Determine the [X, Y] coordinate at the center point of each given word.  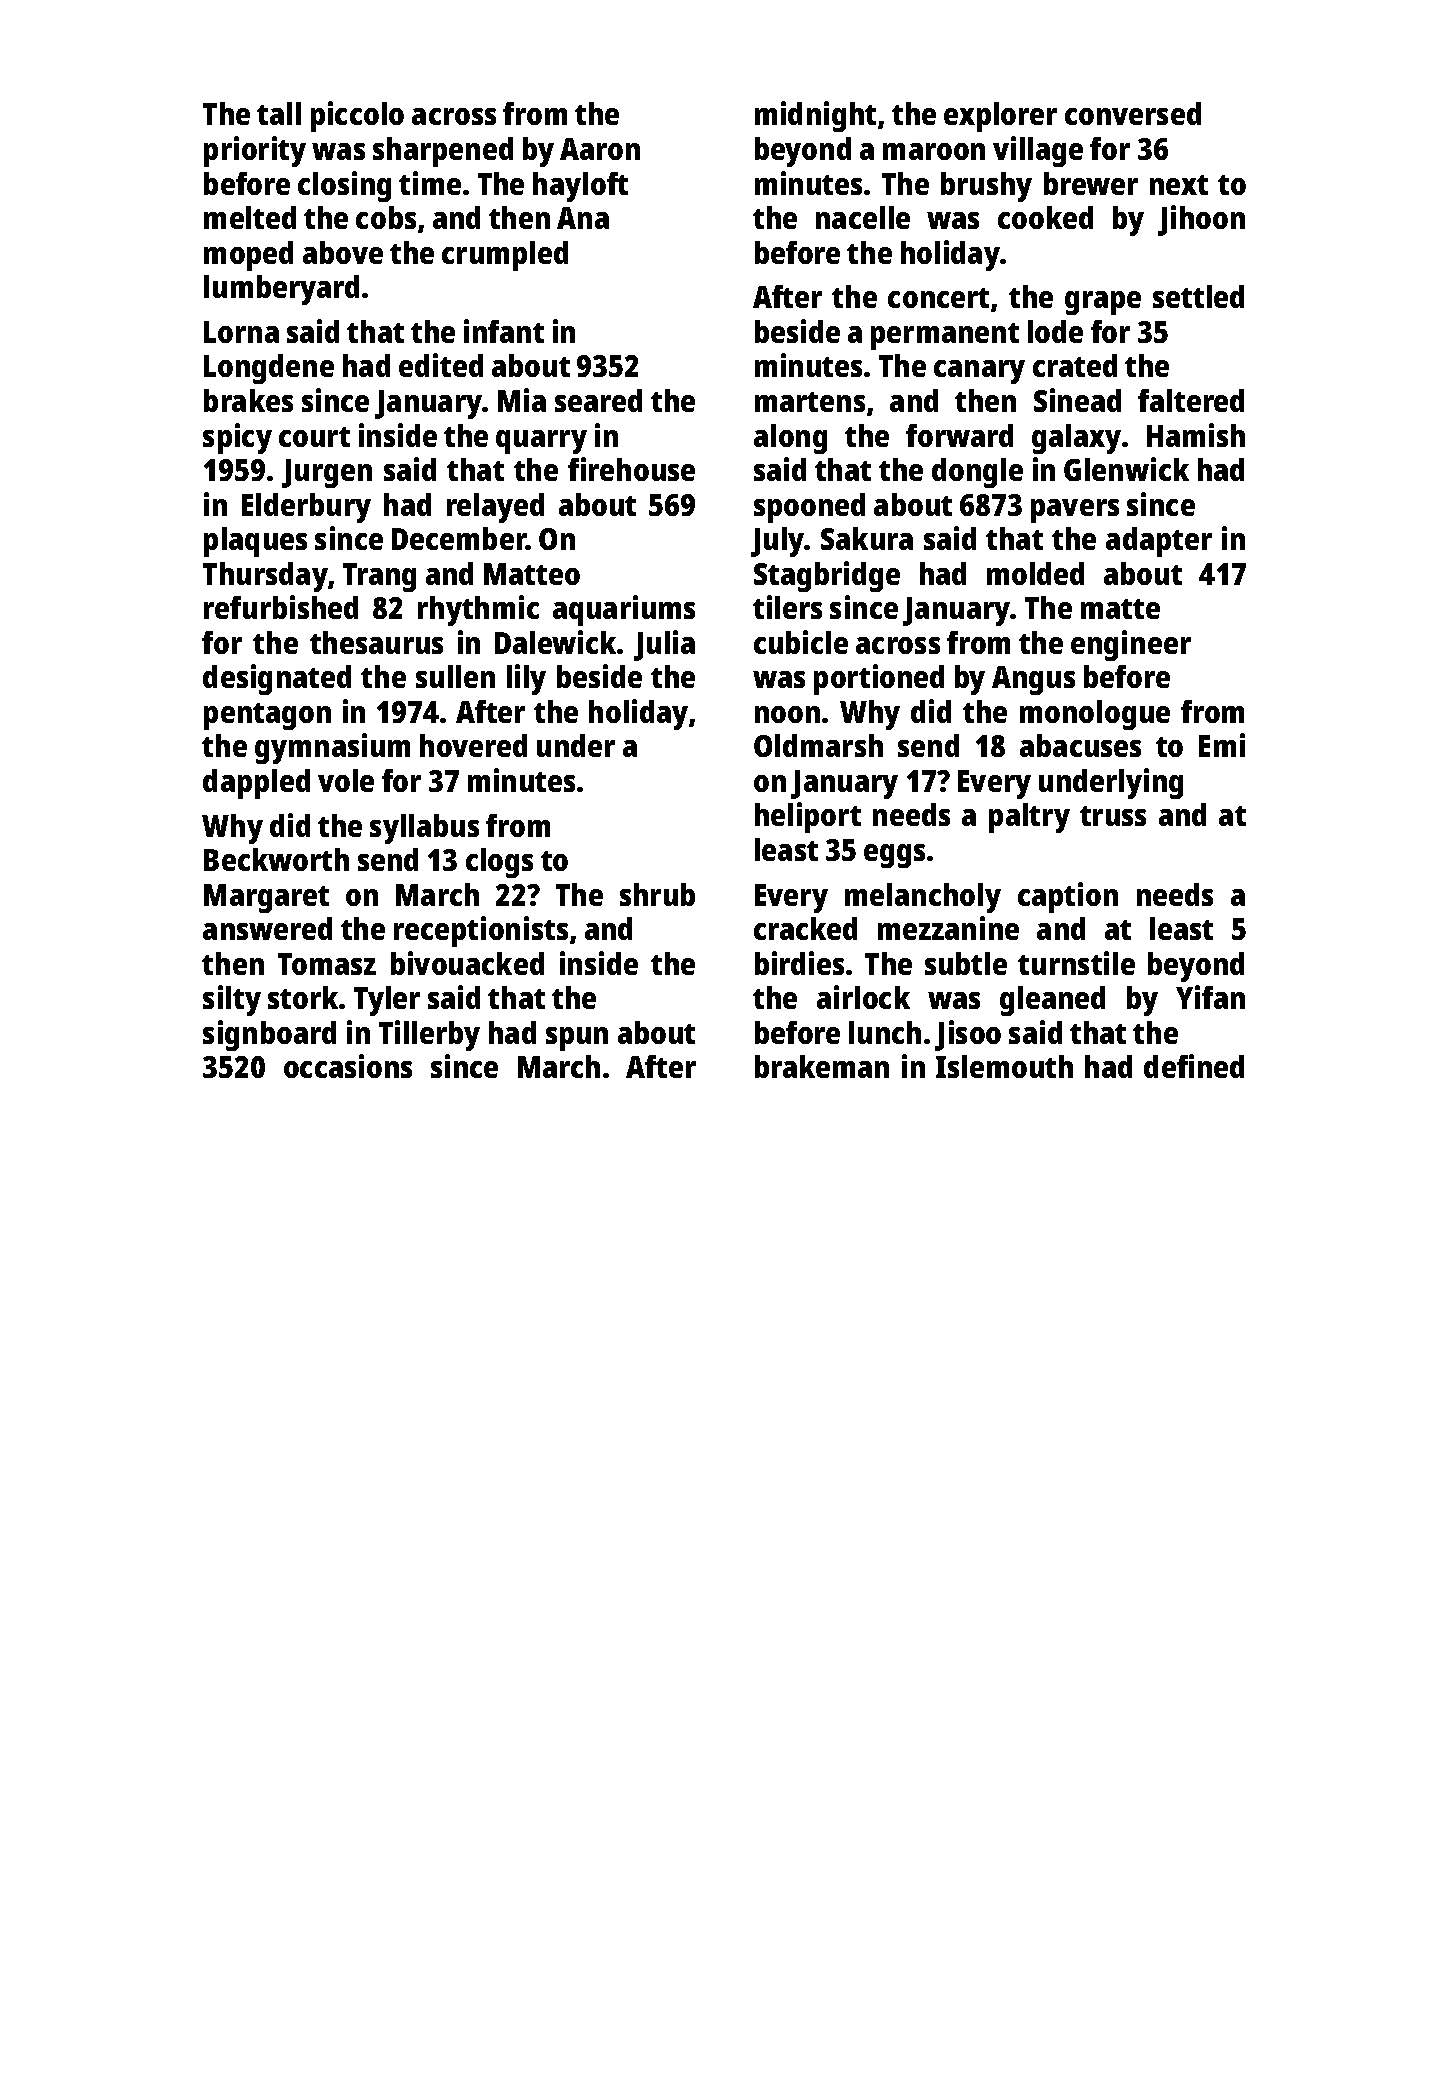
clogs [499, 863]
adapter [1159, 542]
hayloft [580, 187]
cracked [805, 928]
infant [504, 331]
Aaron [600, 149]
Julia [664, 645]
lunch [885, 1032]
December [459, 538]
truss [1113, 816]
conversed [1133, 113]
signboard [269, 1035]
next [1179, 185]
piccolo [357, 116]
